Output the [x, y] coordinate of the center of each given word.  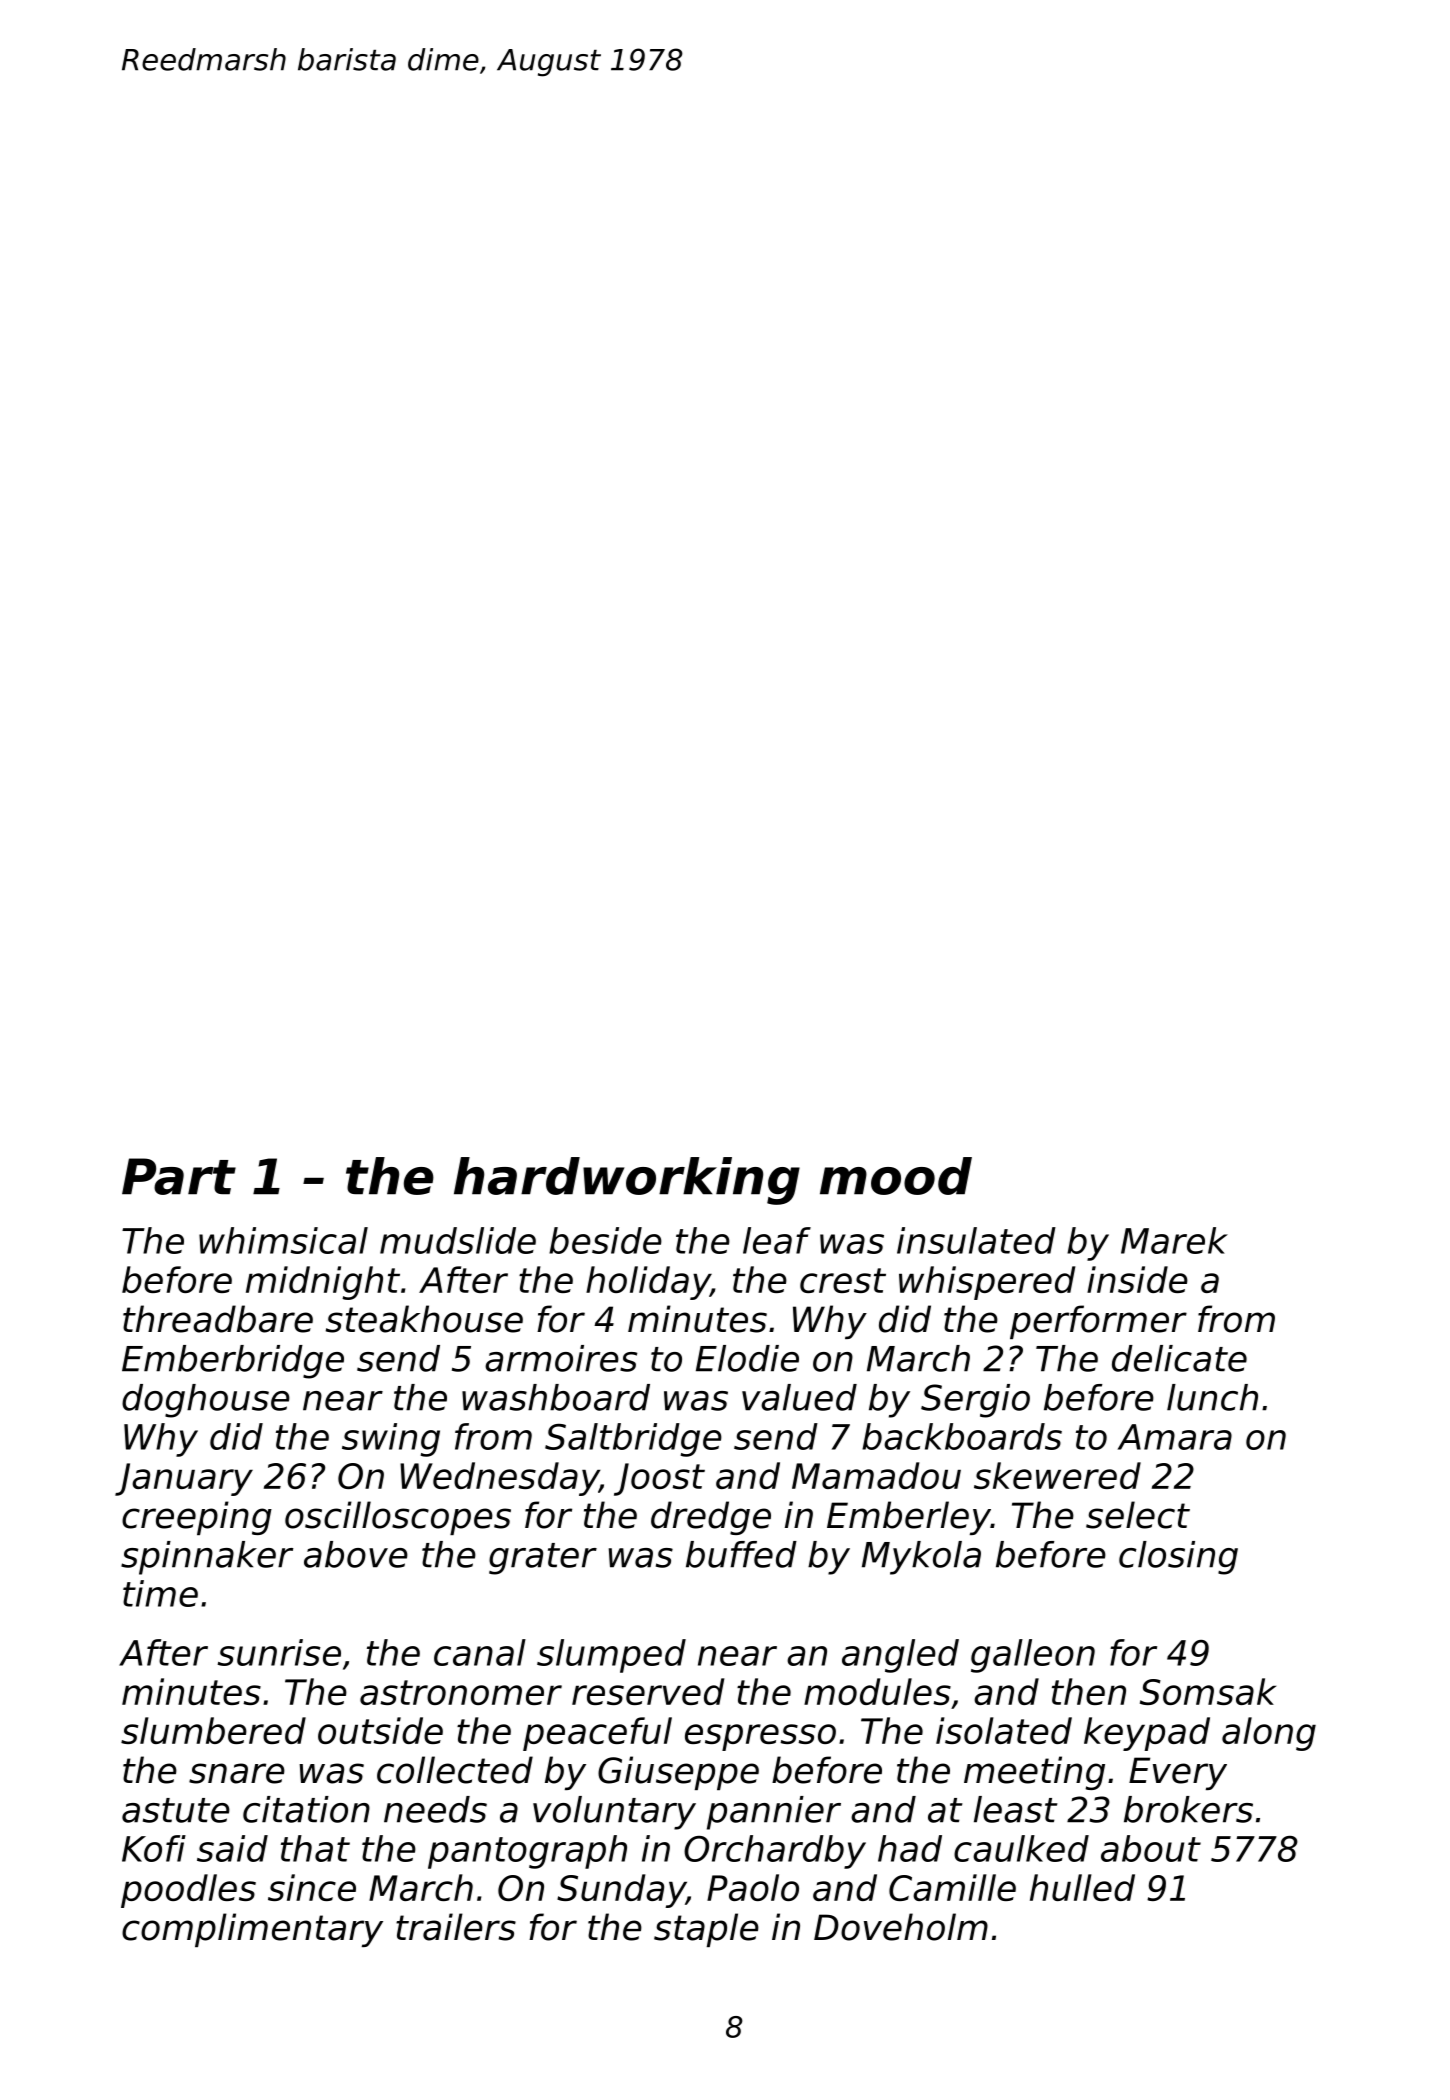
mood [896, 1176]
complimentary [252, 1930]
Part [179, 1176]
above [356, 1554]
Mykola [921, 1558]
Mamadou [876, 1475]
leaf [777, 1240]
